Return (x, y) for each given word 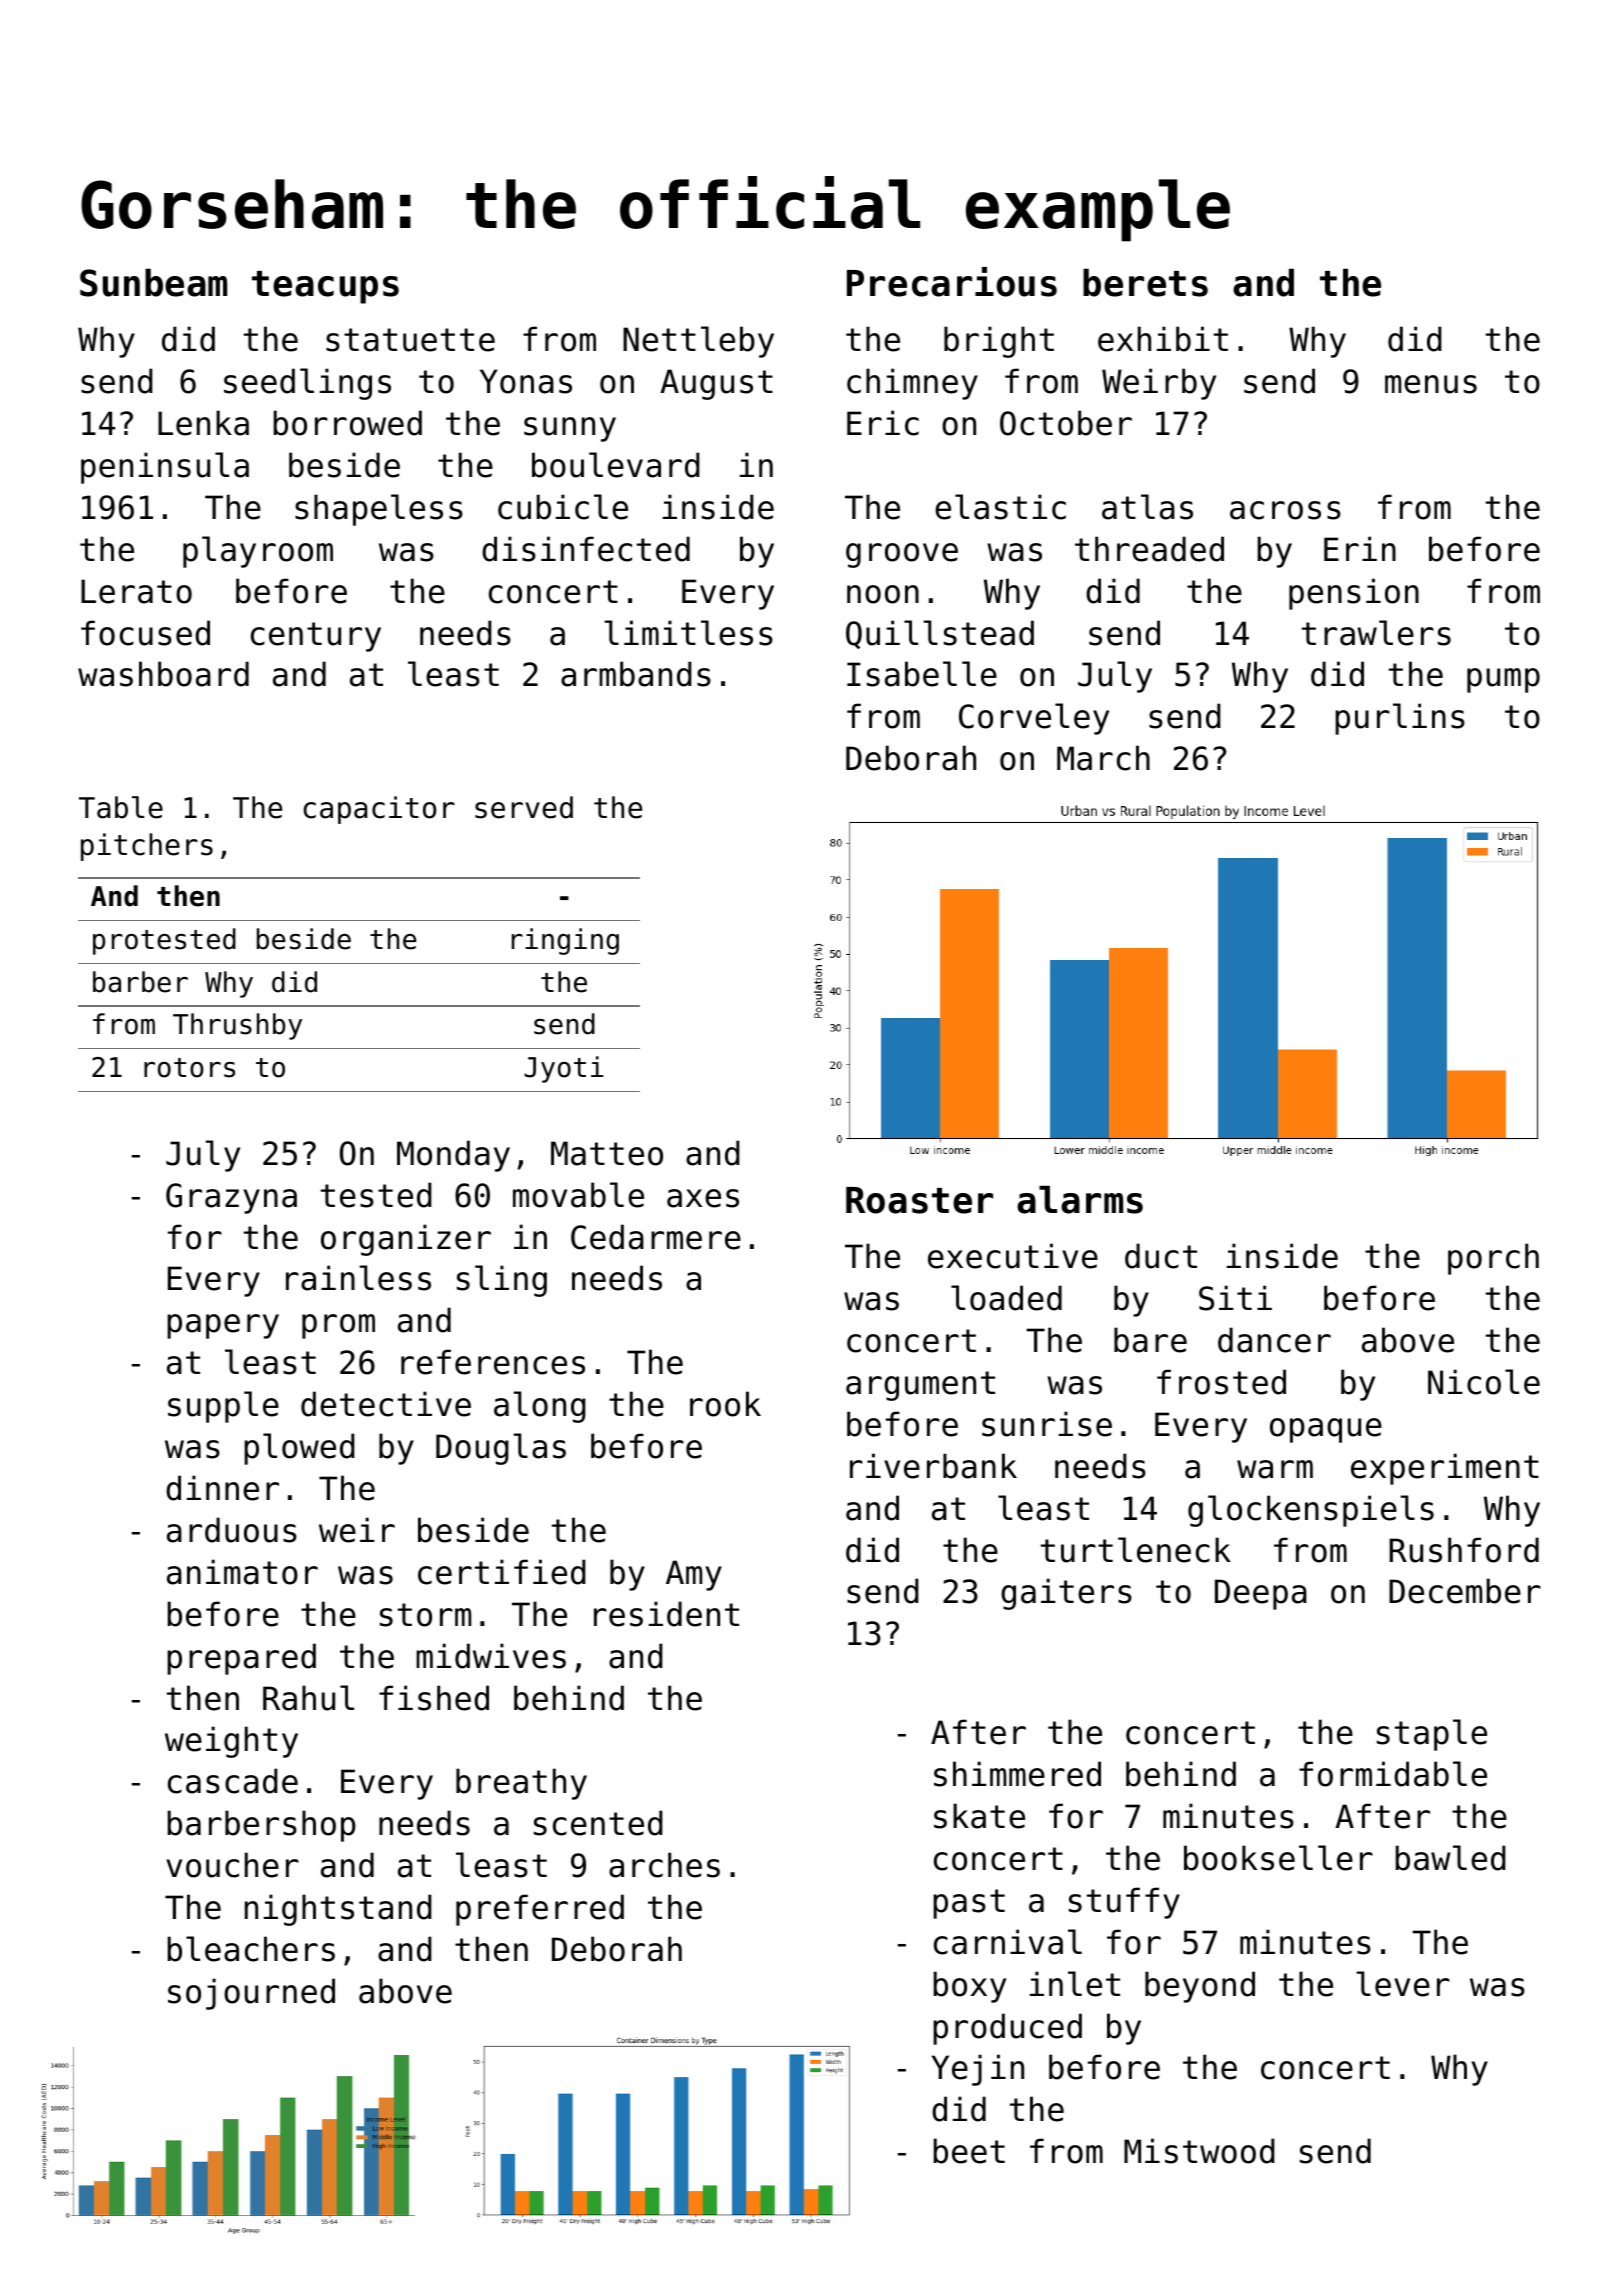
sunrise (1047, 1424)
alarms (1080, 1200)
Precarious (952, 282)
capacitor (379, 810)
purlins (1400, 719)
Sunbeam (153, 283)
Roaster (919, 1200)
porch (1493, 1259)
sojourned (251, 1994)
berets (1145, 283)
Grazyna (231, 1198)
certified (502, 1572)
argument (920, 1386)
